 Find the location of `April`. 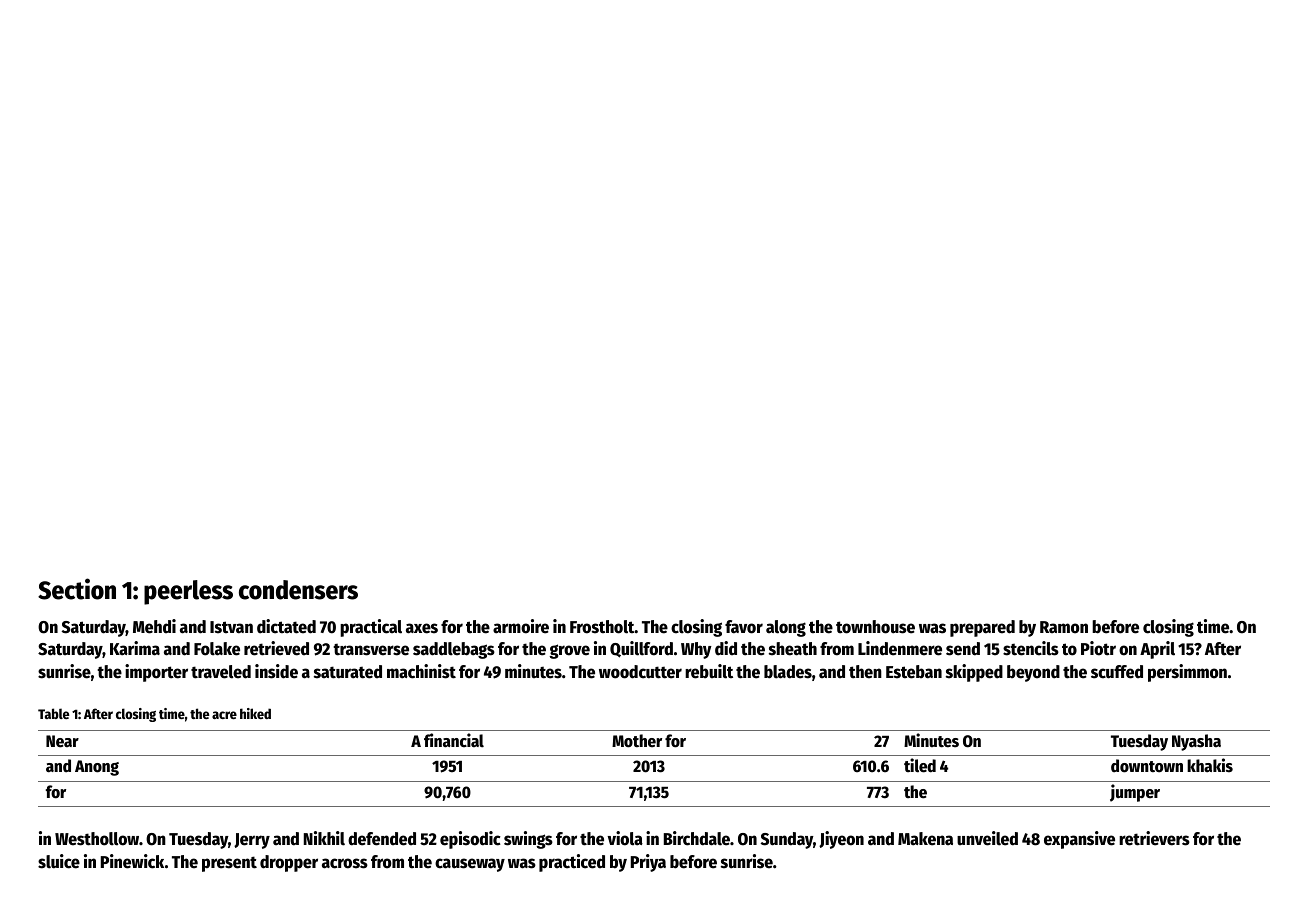

April is located at coordinates (1157, 650).
